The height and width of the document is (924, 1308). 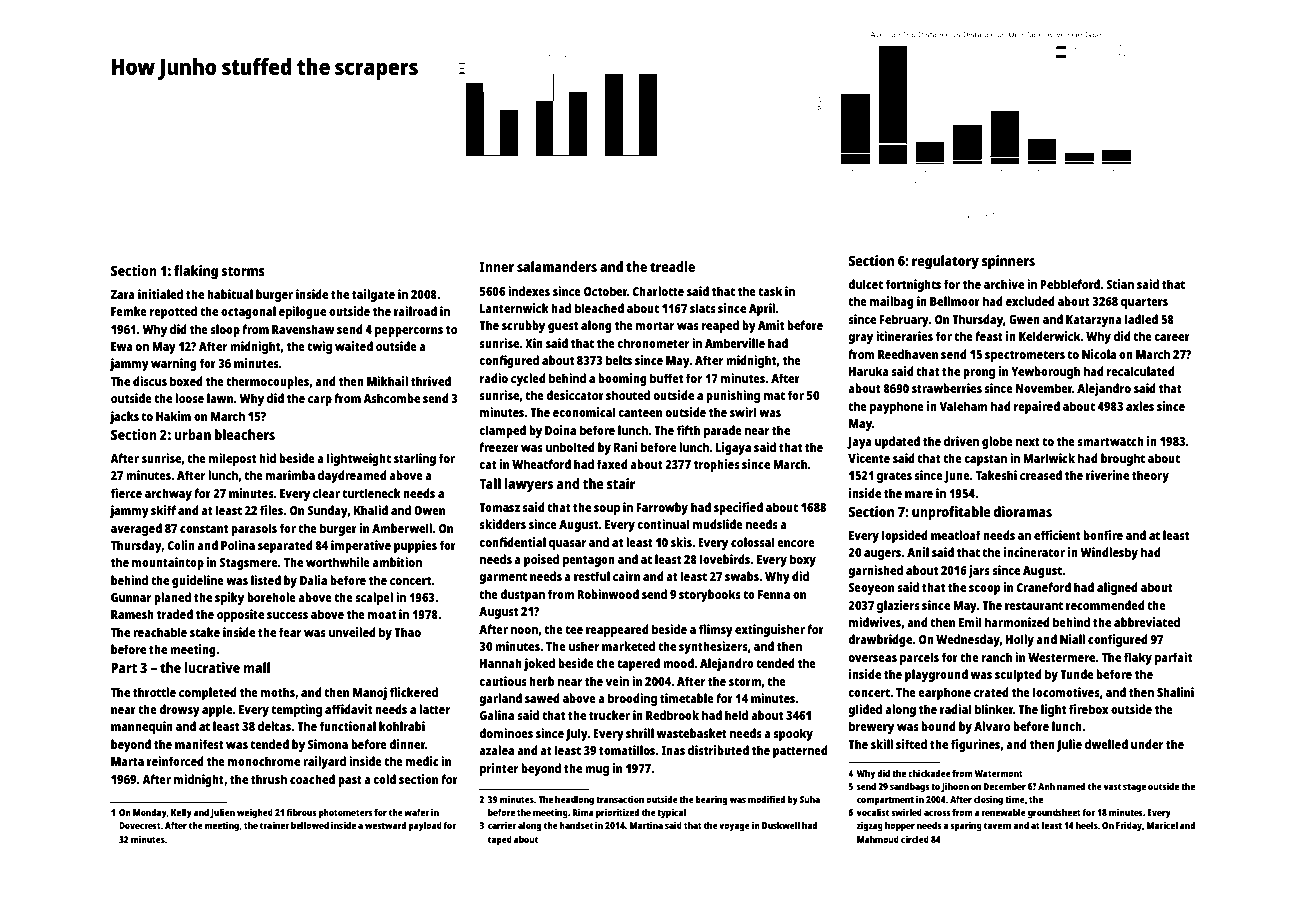 I want to click on flaking, so click(x=196, y=272).
